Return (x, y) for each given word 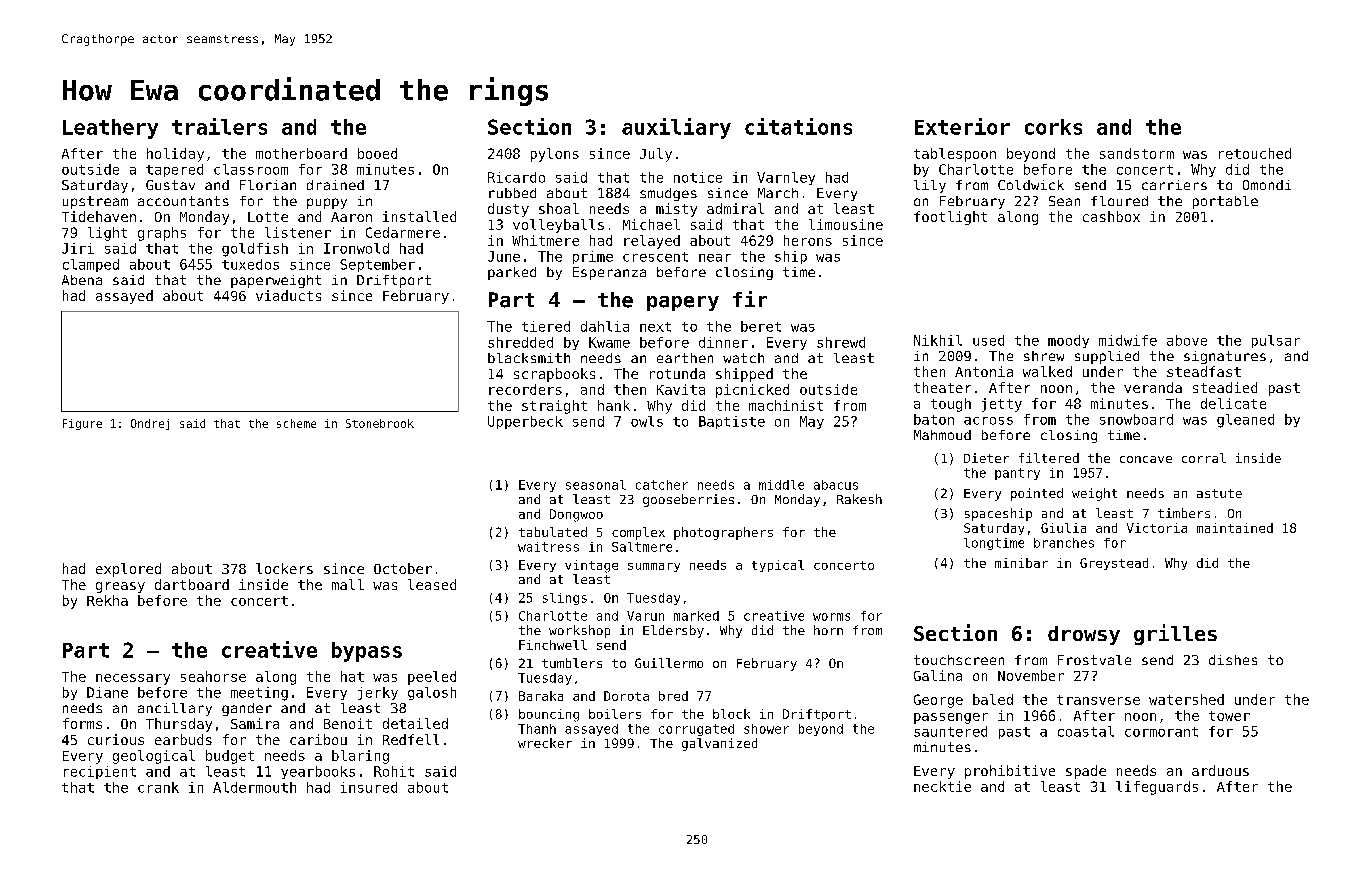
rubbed (512, 193)
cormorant (1161, 732)
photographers (723, 533)
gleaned (1245, 421)
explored (128, 570)
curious (116, 739)
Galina (938, 675)
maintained (1235, 528)
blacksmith (529, 358)
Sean (1064, 201)
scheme (296, 423)
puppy (327, 203)
